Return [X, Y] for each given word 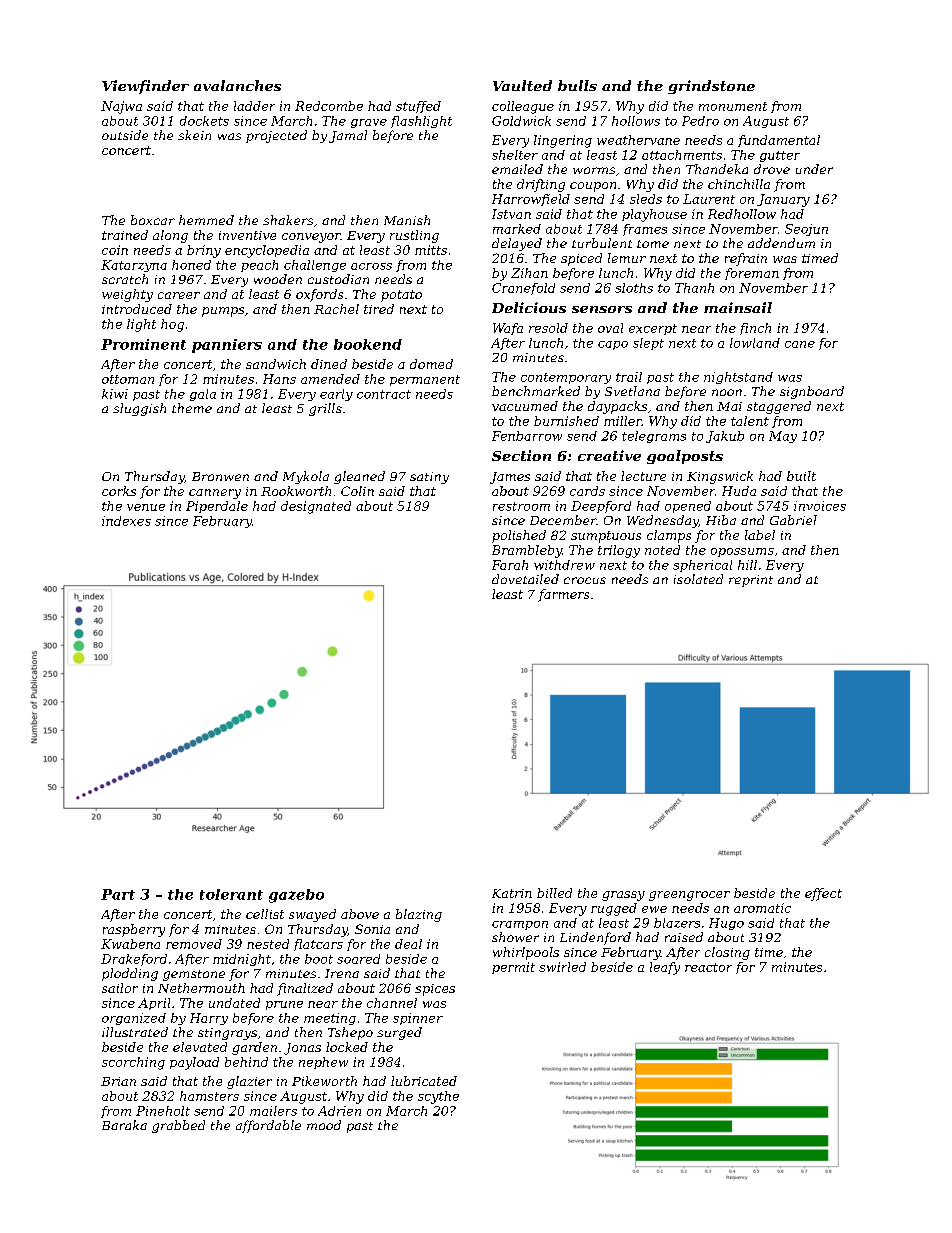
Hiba [721, 520]
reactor [708, 967]
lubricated [424, 1081]
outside [125, 135]
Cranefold [523, 289]
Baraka [124, 1125]
